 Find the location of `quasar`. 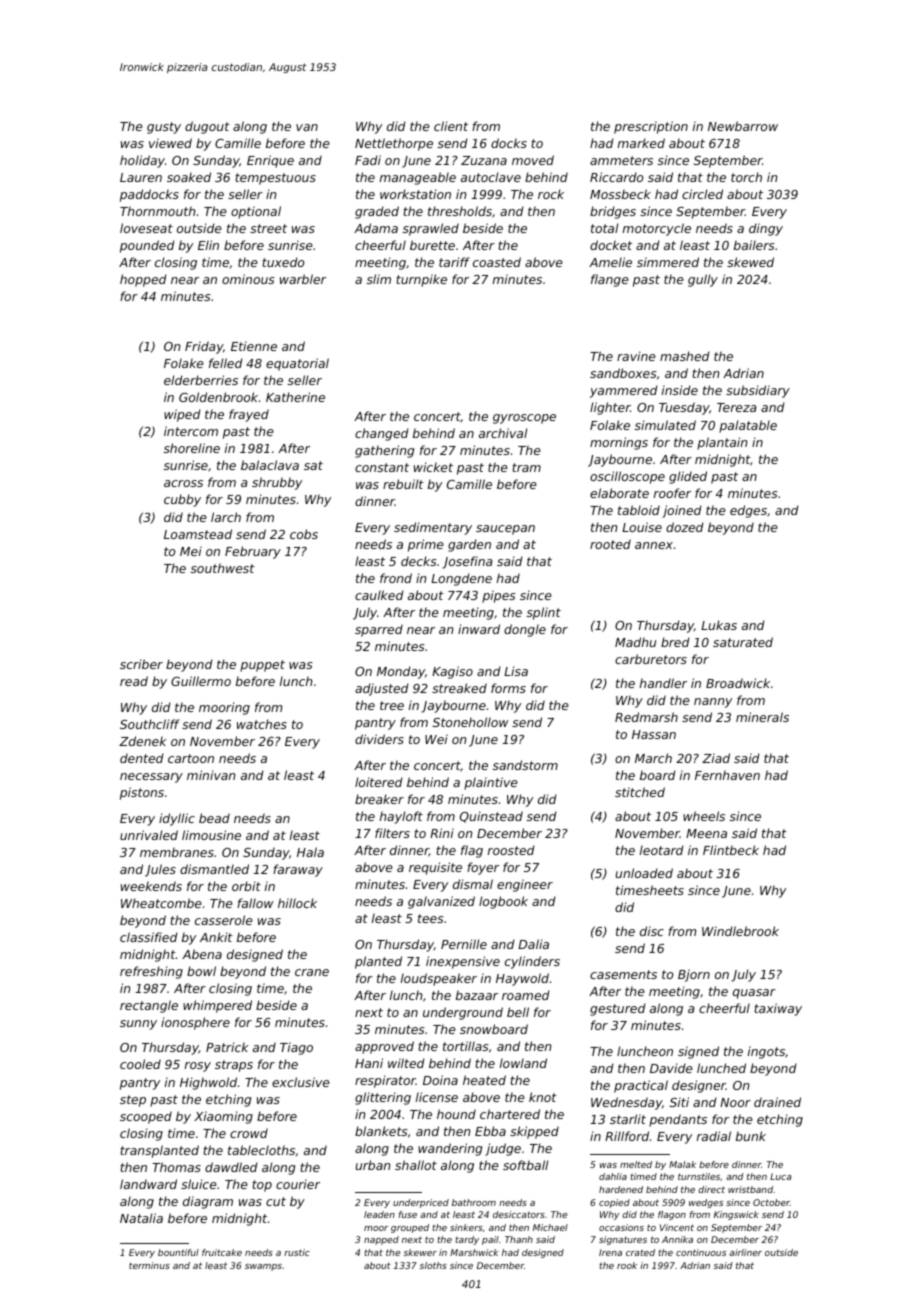

quasar is located at coordinates (754, 994).
